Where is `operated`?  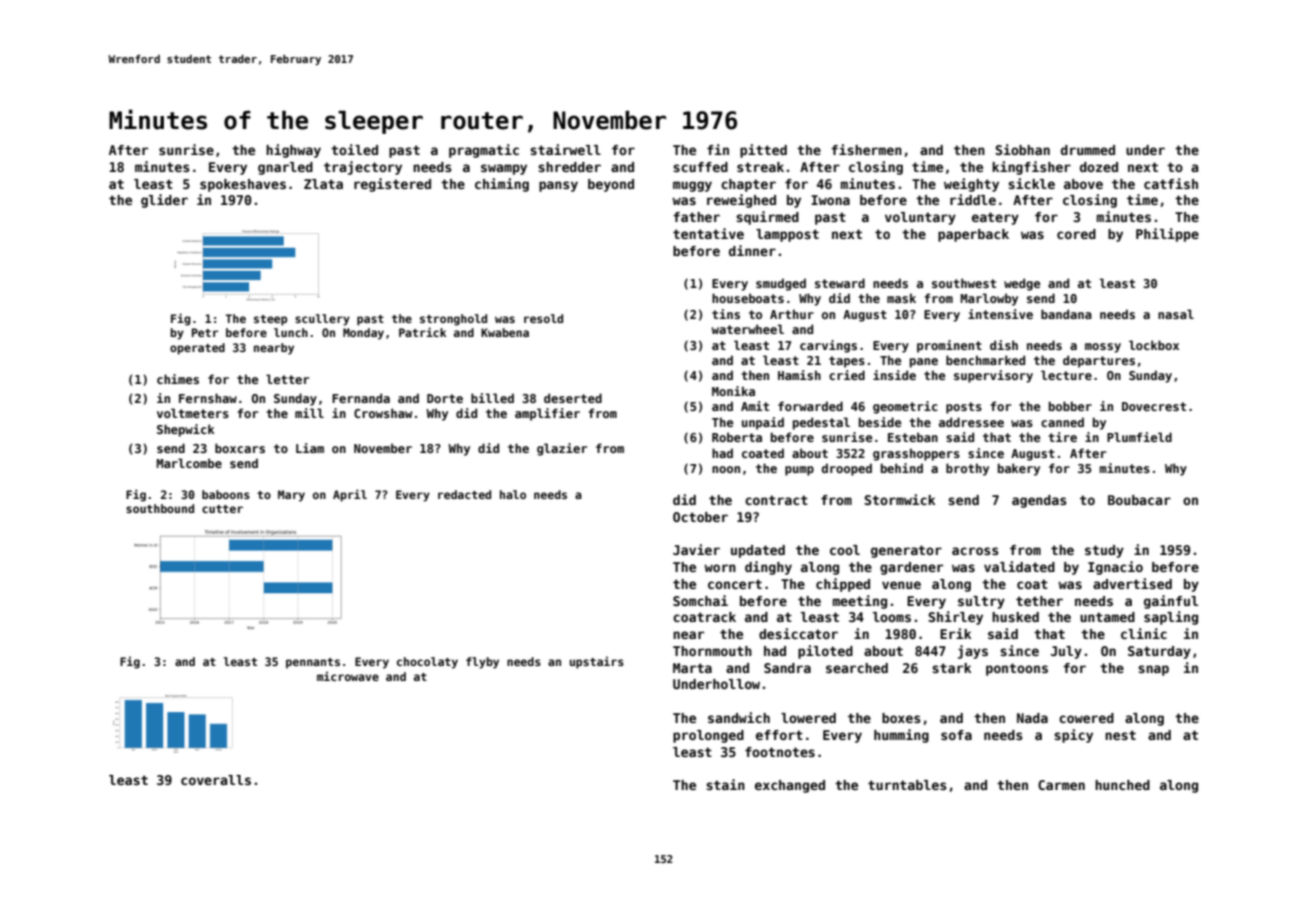
operated is located at coordinates (197, 349).
